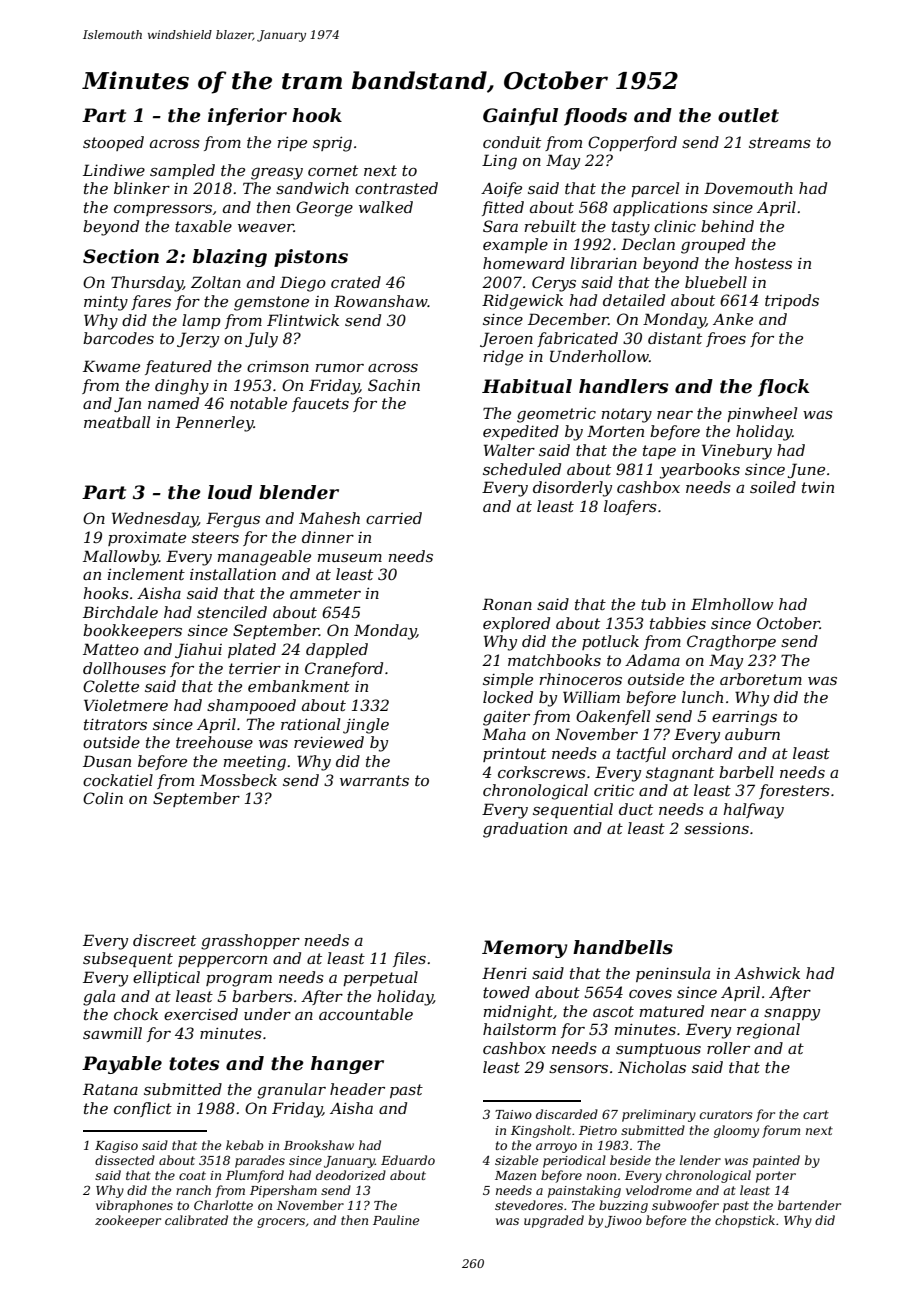 The image size is (924, 1311). I want to click on rumor, so click(339, 368).
